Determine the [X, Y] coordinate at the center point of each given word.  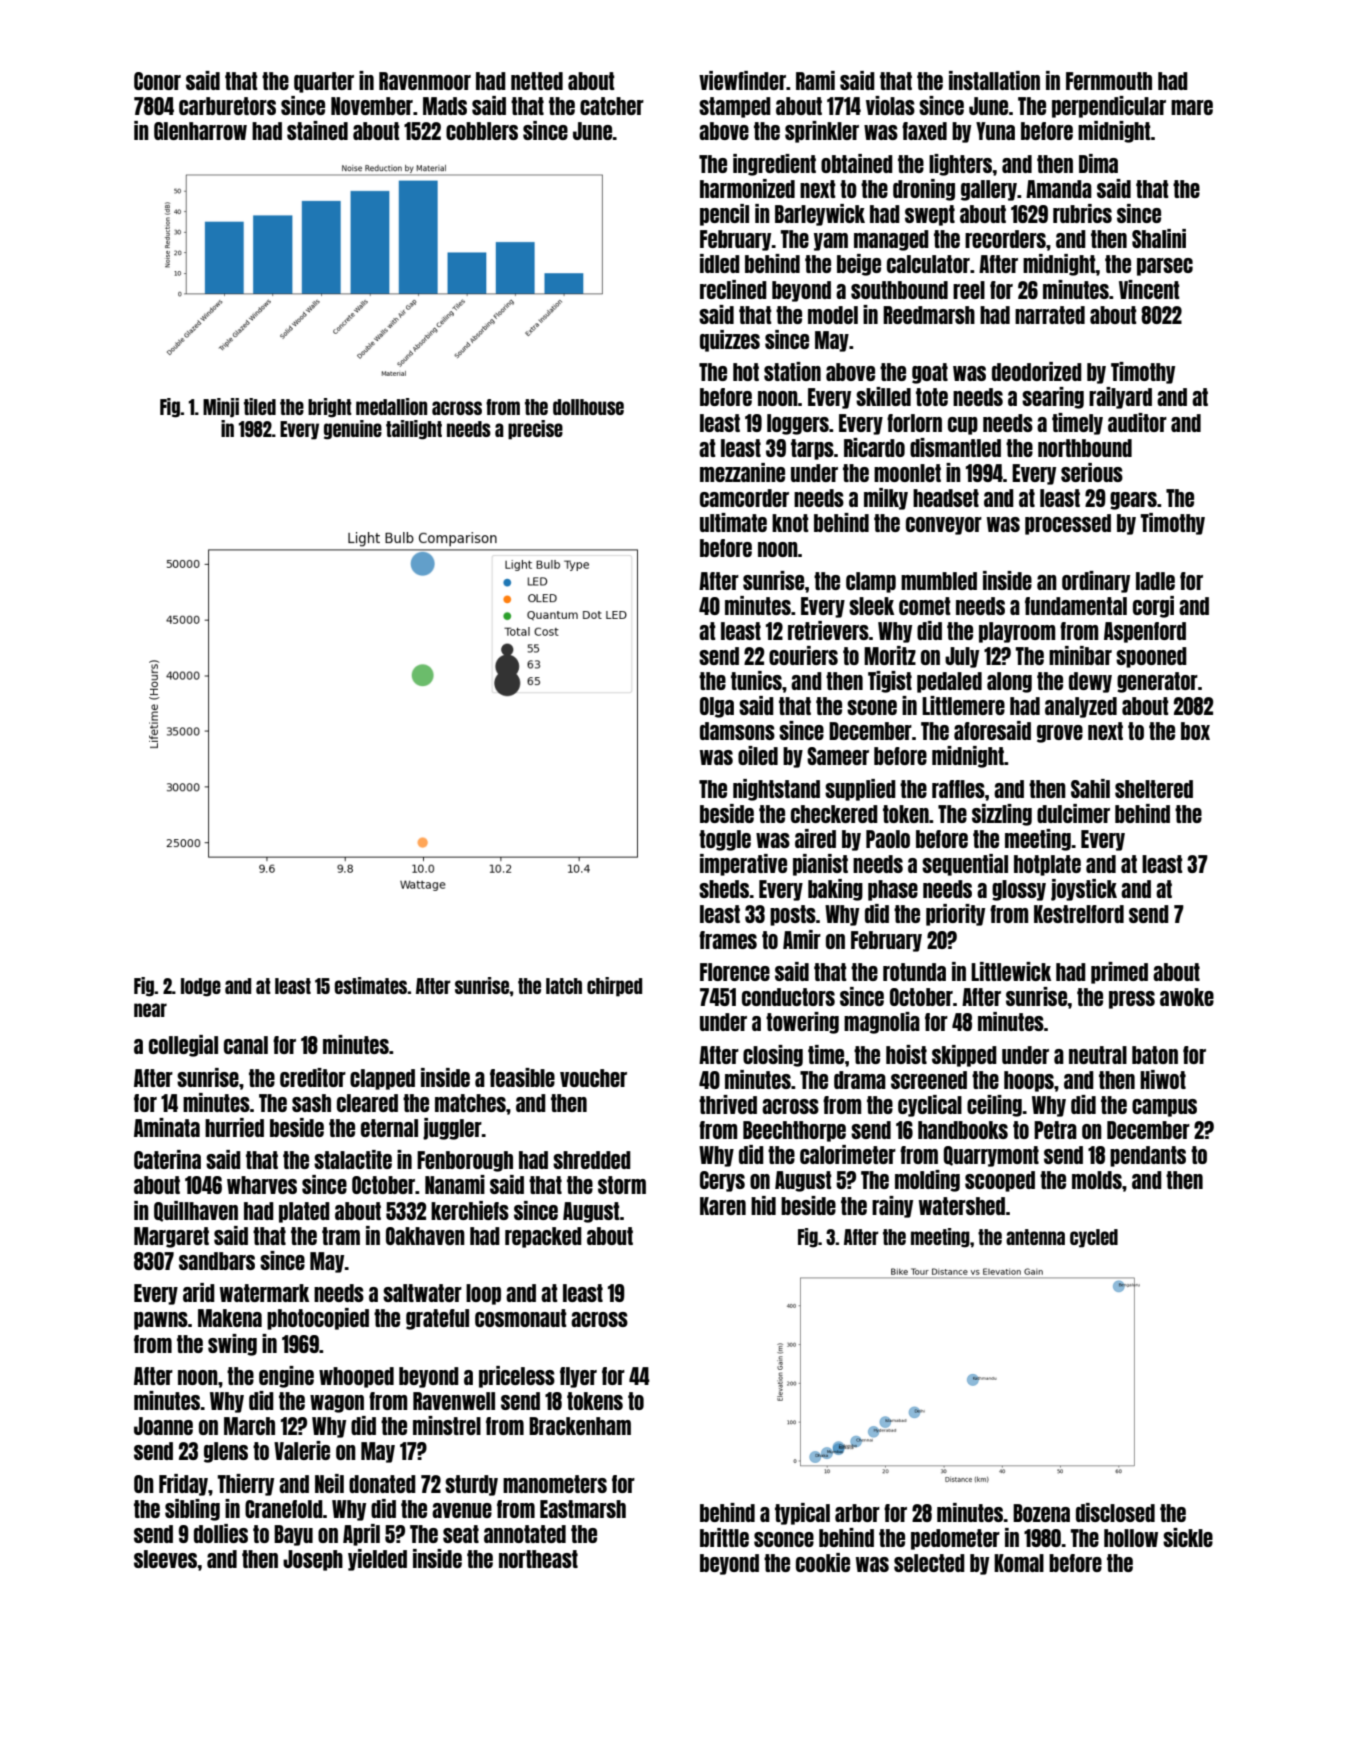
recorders [1005, 239]
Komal [1019, 1563]
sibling [192, 1510]
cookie [823, 1562]
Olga [717, 707]
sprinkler [822, 132]
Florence [735, 972]
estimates [371, 985]
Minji [221, 408]
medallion [391, 406]
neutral [1098, 1055]
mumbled [939, 581]
